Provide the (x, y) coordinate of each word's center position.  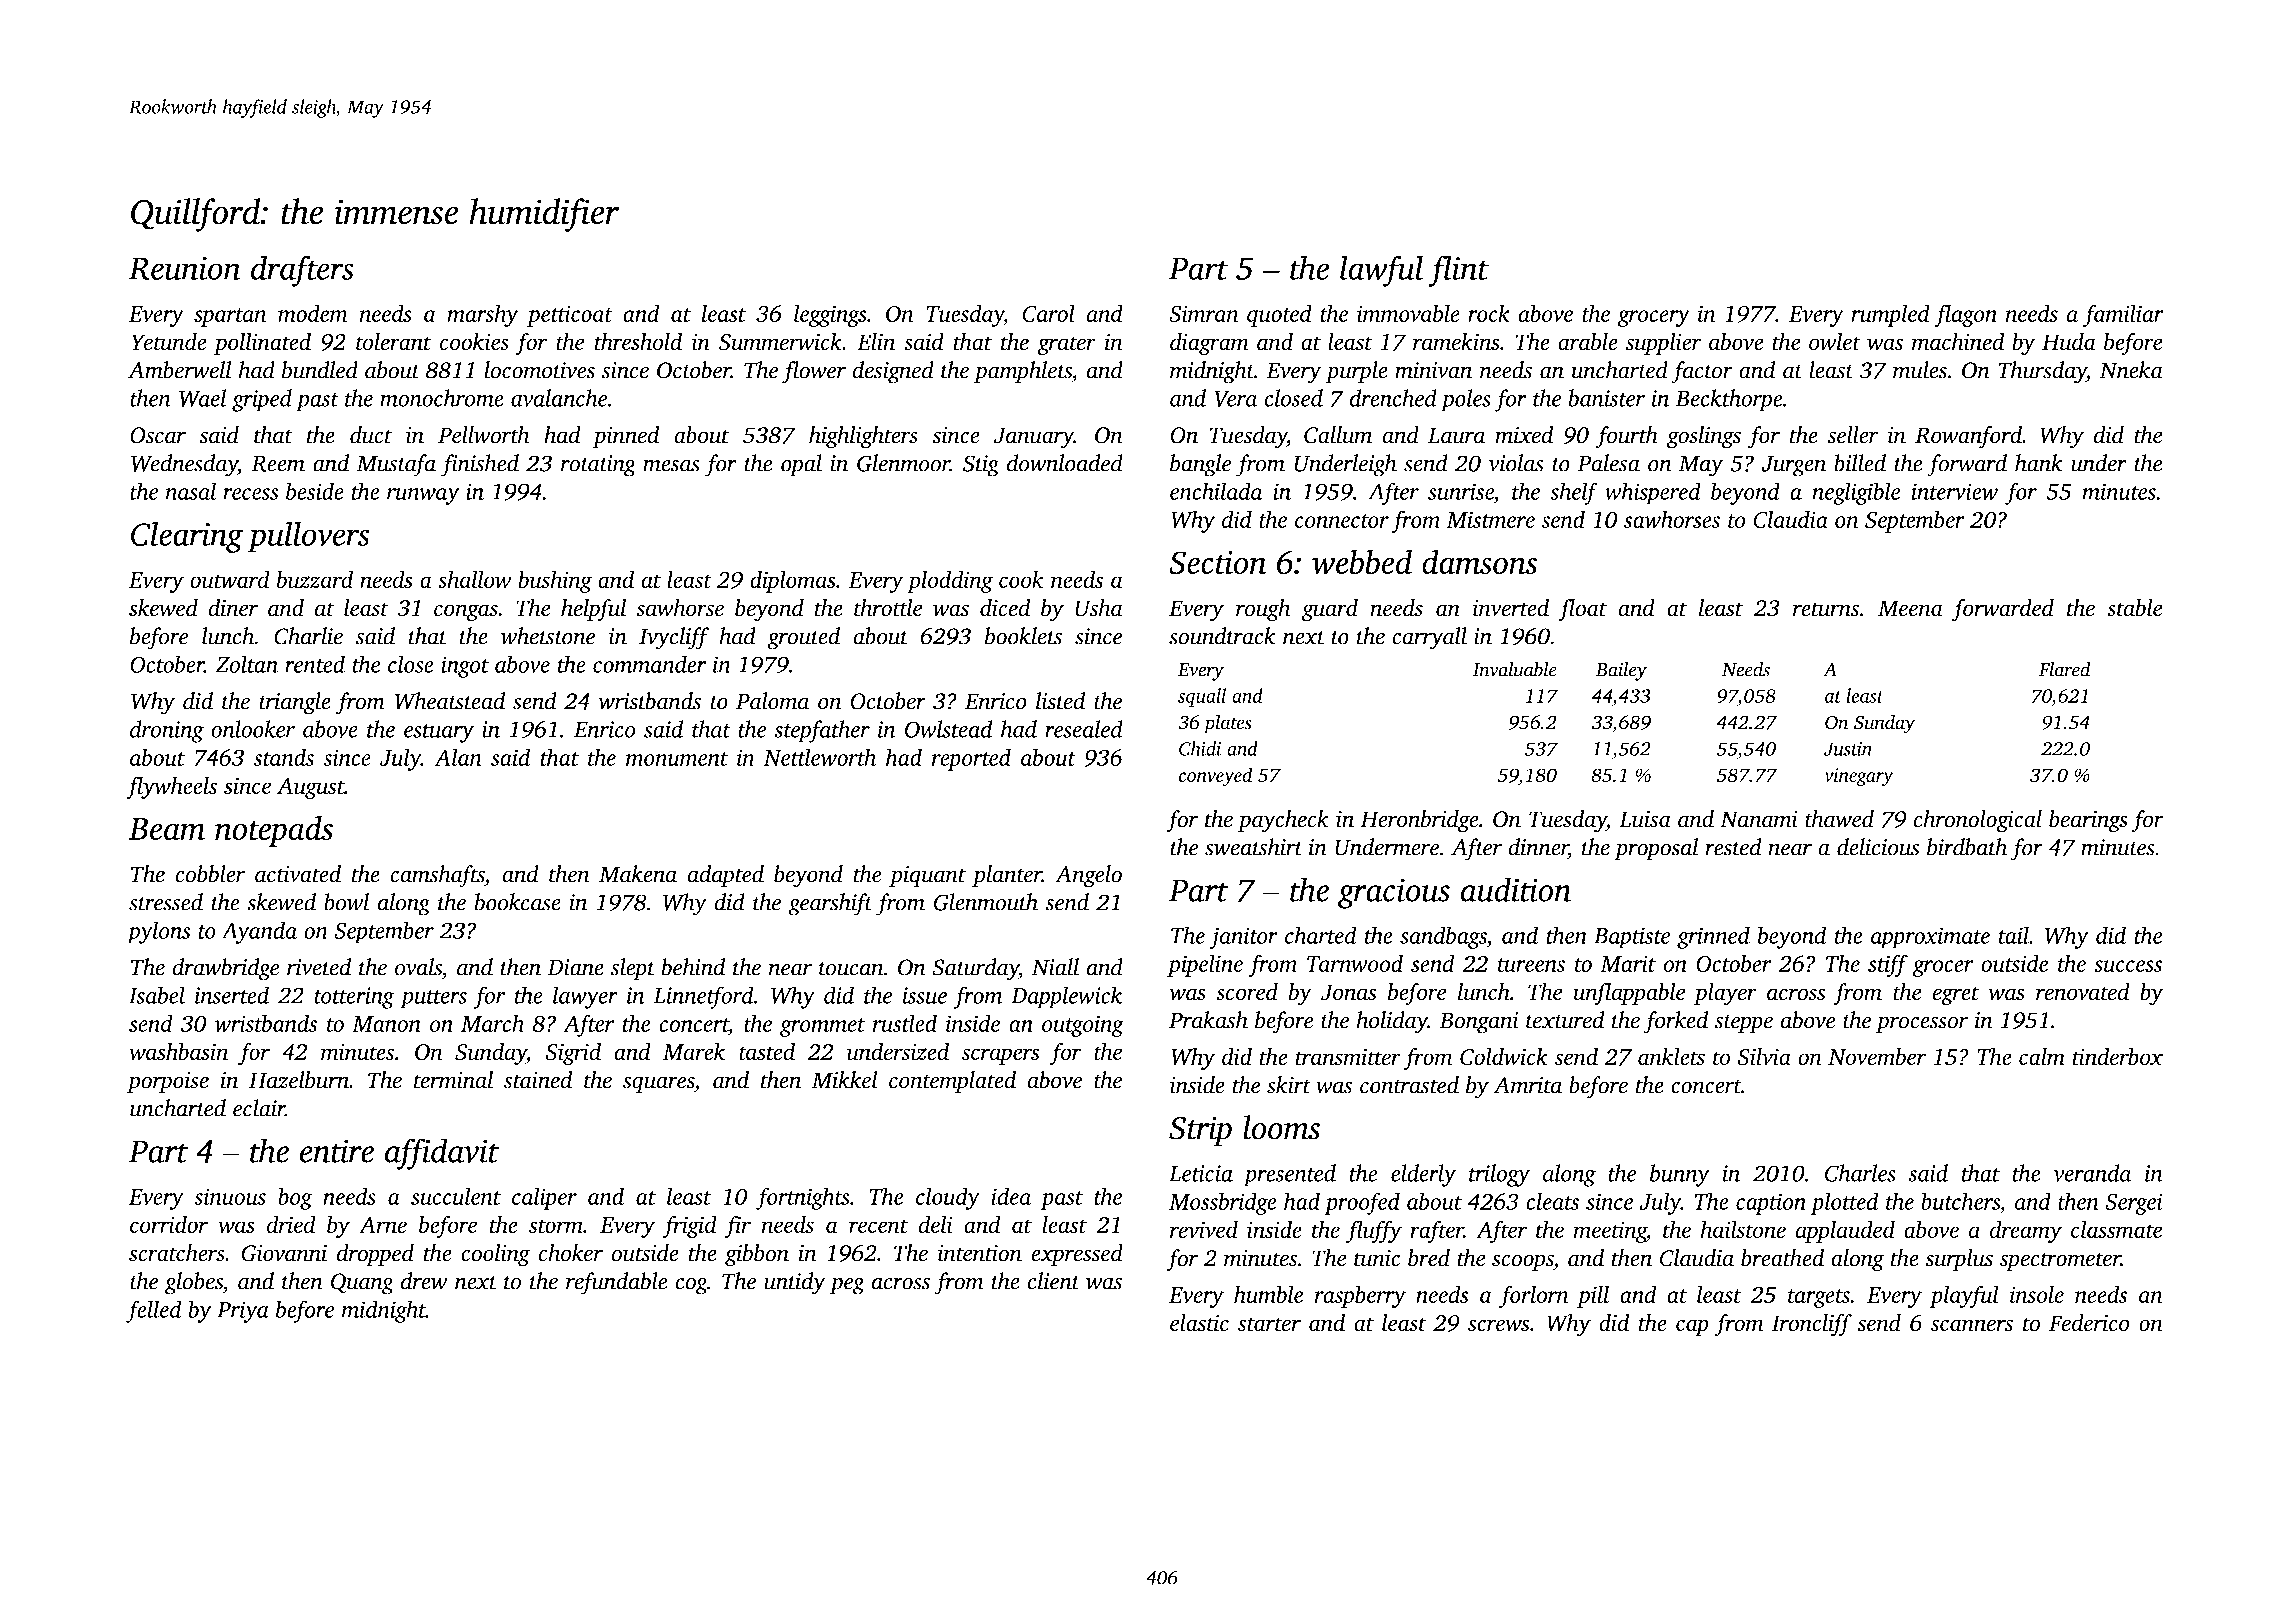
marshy (482, 315)
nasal (191, 491)
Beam (167, 829)
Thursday (2042, 372)
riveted (319, 967)
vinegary (1858, 777)
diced (1005, 608)
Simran (1204, 313)
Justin (1848, 749)
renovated (2083, 992)
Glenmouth (986, 902)
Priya (243, 1312)
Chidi (1200, 748)
